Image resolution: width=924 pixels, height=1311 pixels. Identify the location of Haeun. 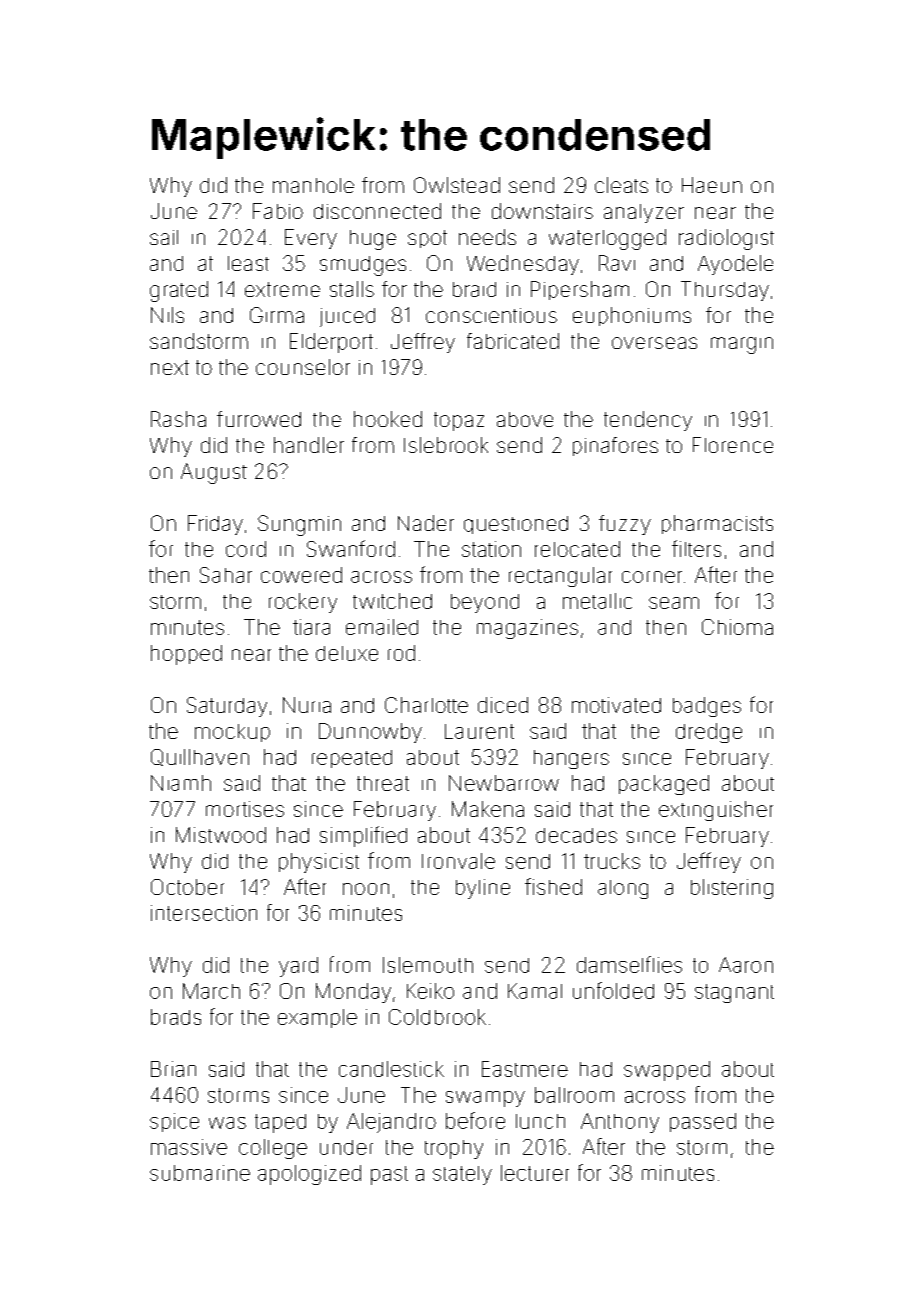
(712, 185).
